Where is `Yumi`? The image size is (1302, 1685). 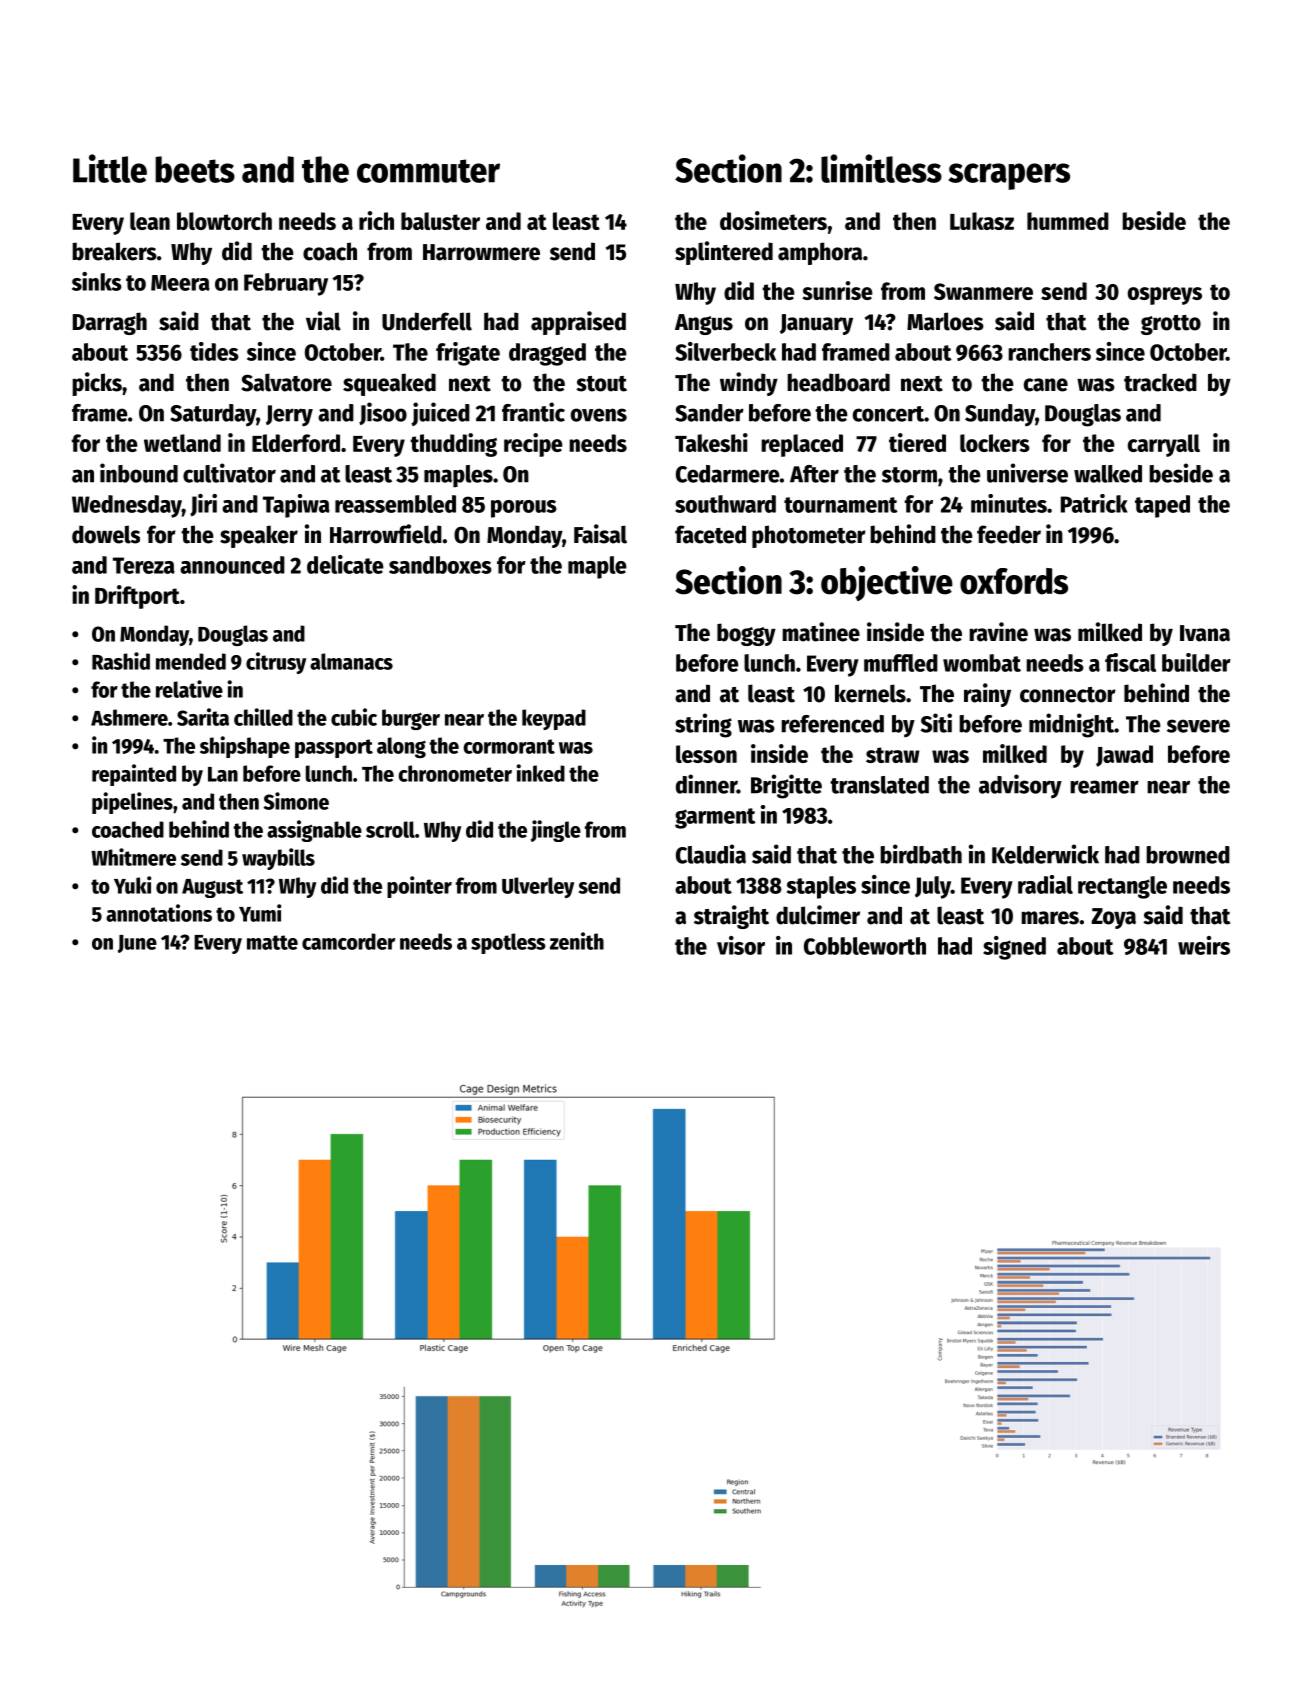
Yumi is located at coordinates (260, 913).
